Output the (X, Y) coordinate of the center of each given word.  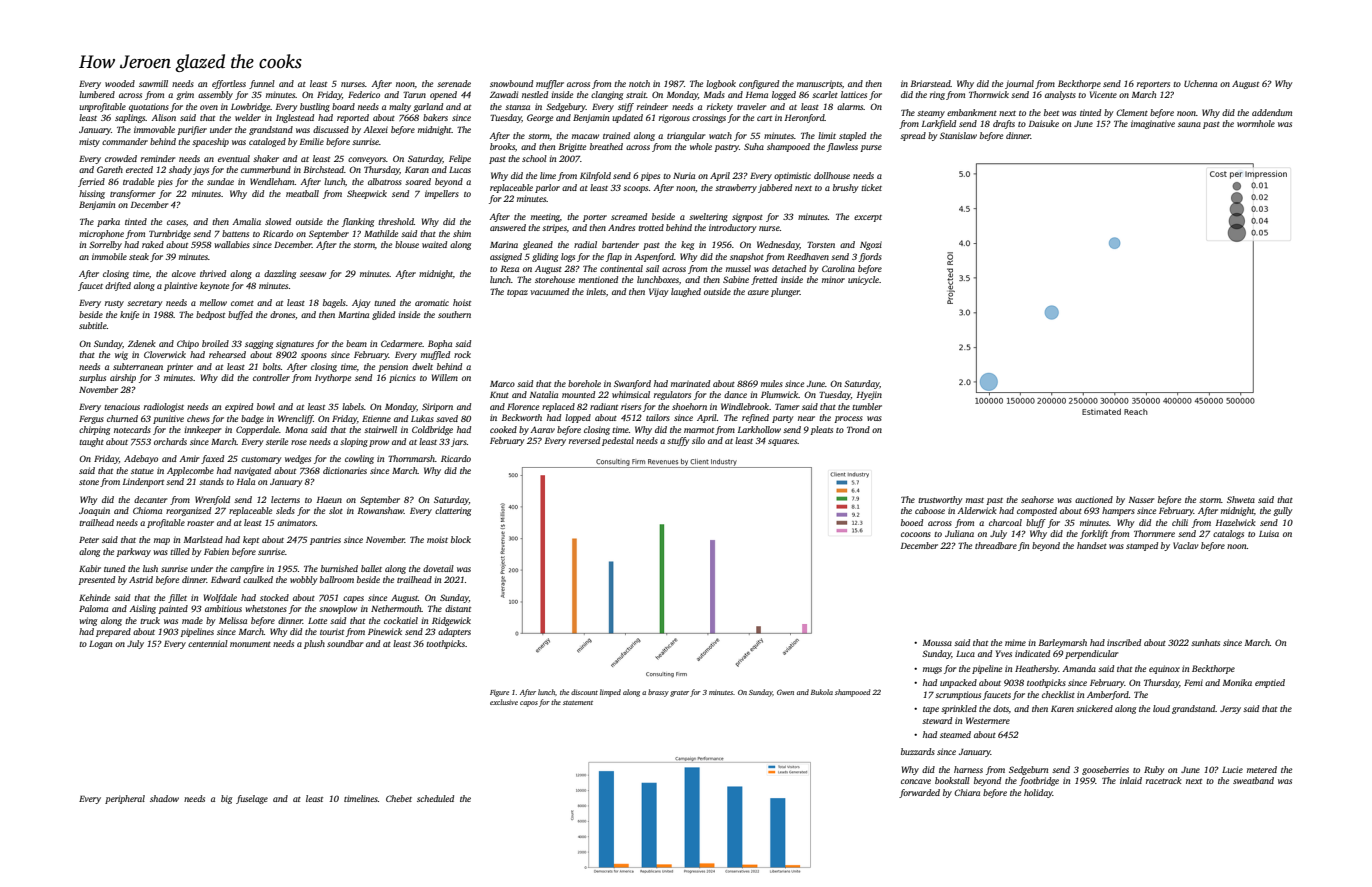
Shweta (1241, 499)
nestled (535, 94)
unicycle (863, 280)
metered (1262, 769)
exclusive (504, 702)
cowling (359, 459)
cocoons (916, 534)
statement (578, 703)
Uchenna (1200, 83)
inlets (596, 291)
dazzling (280, 274)
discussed (331, 129)
